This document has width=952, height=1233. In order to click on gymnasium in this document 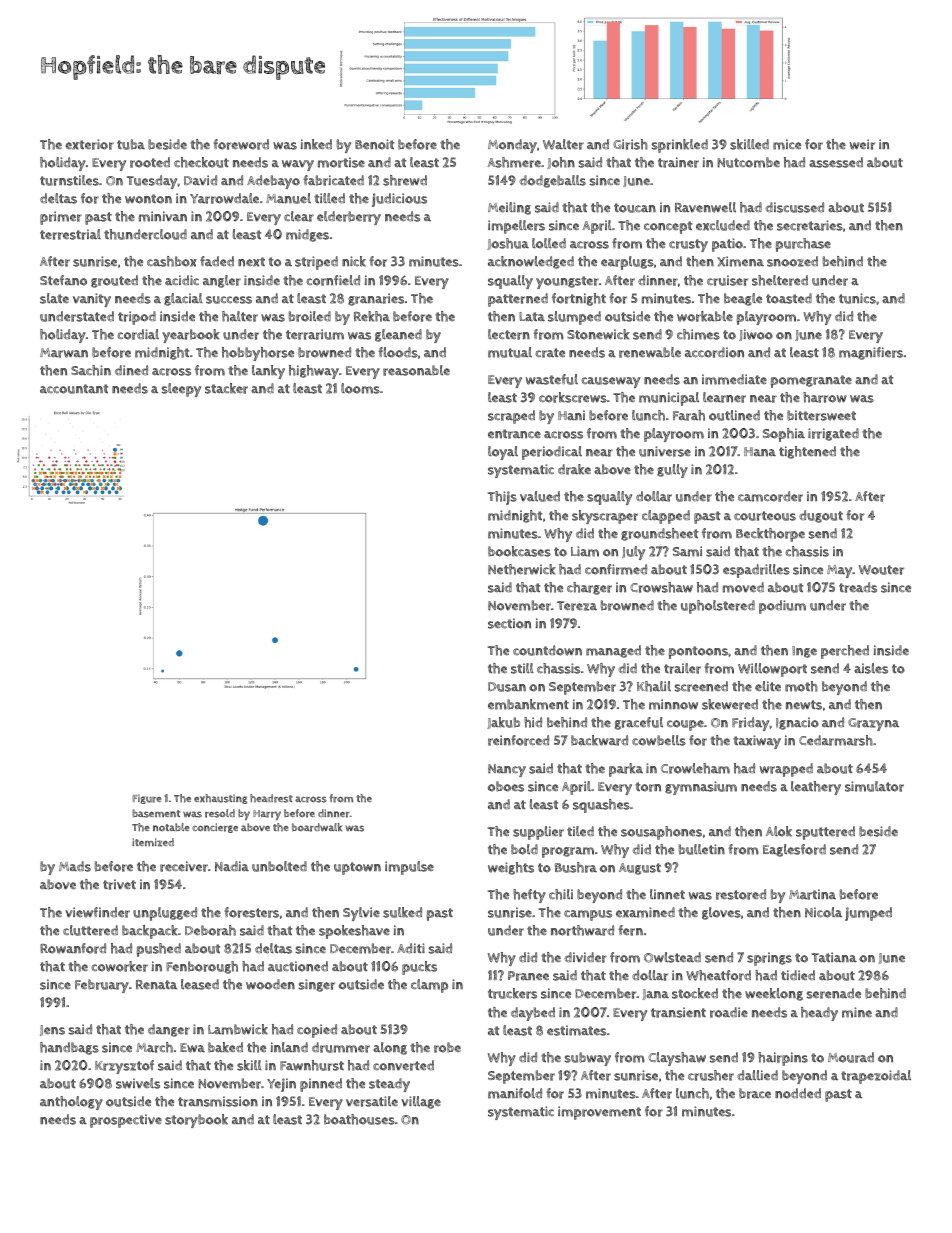, I will do `click(701, 788)`.
